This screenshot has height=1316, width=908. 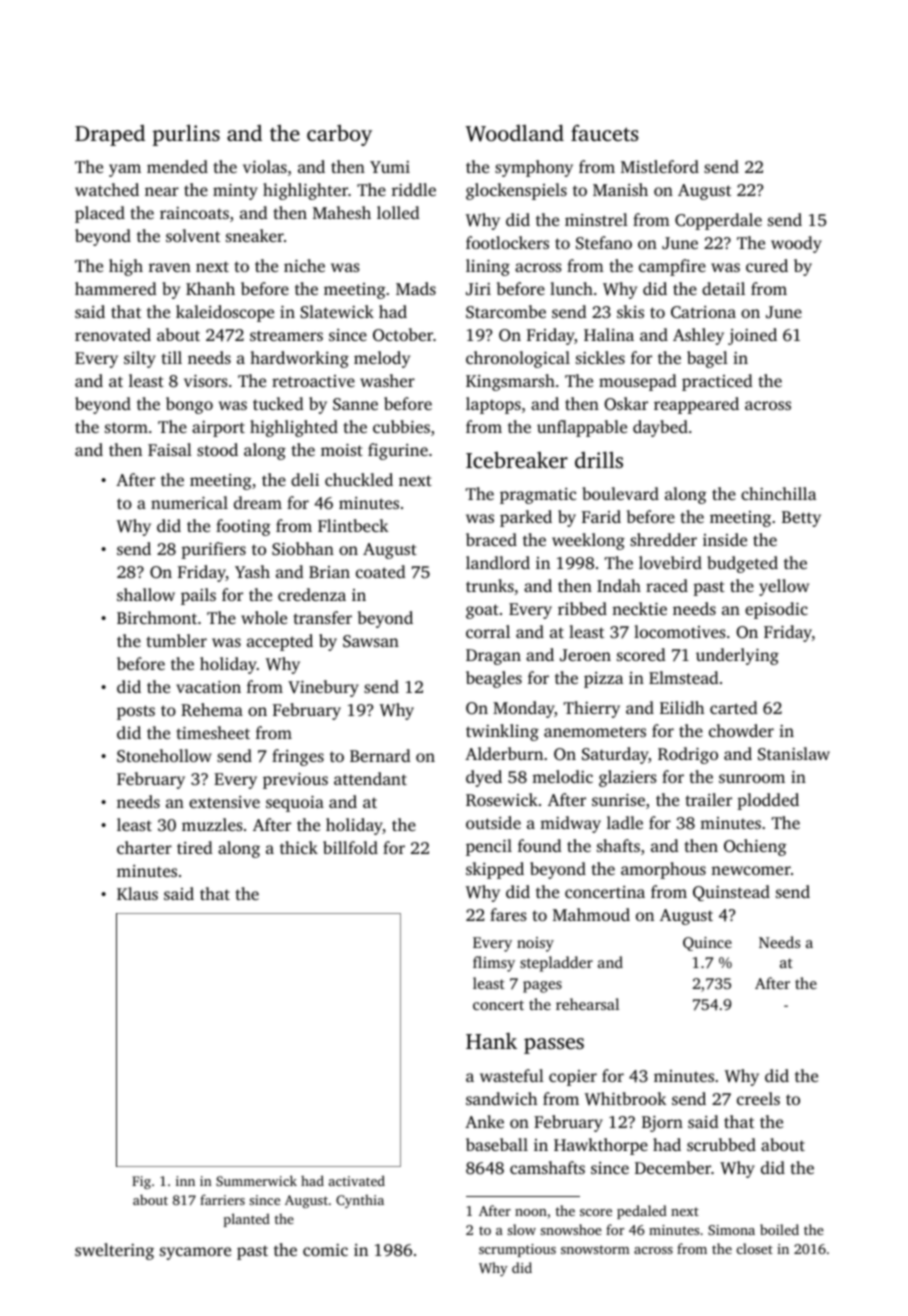 What do you see at coordinates (508, 914) in the screenshot?
I see `fares` at bounding box center [508, 914].
